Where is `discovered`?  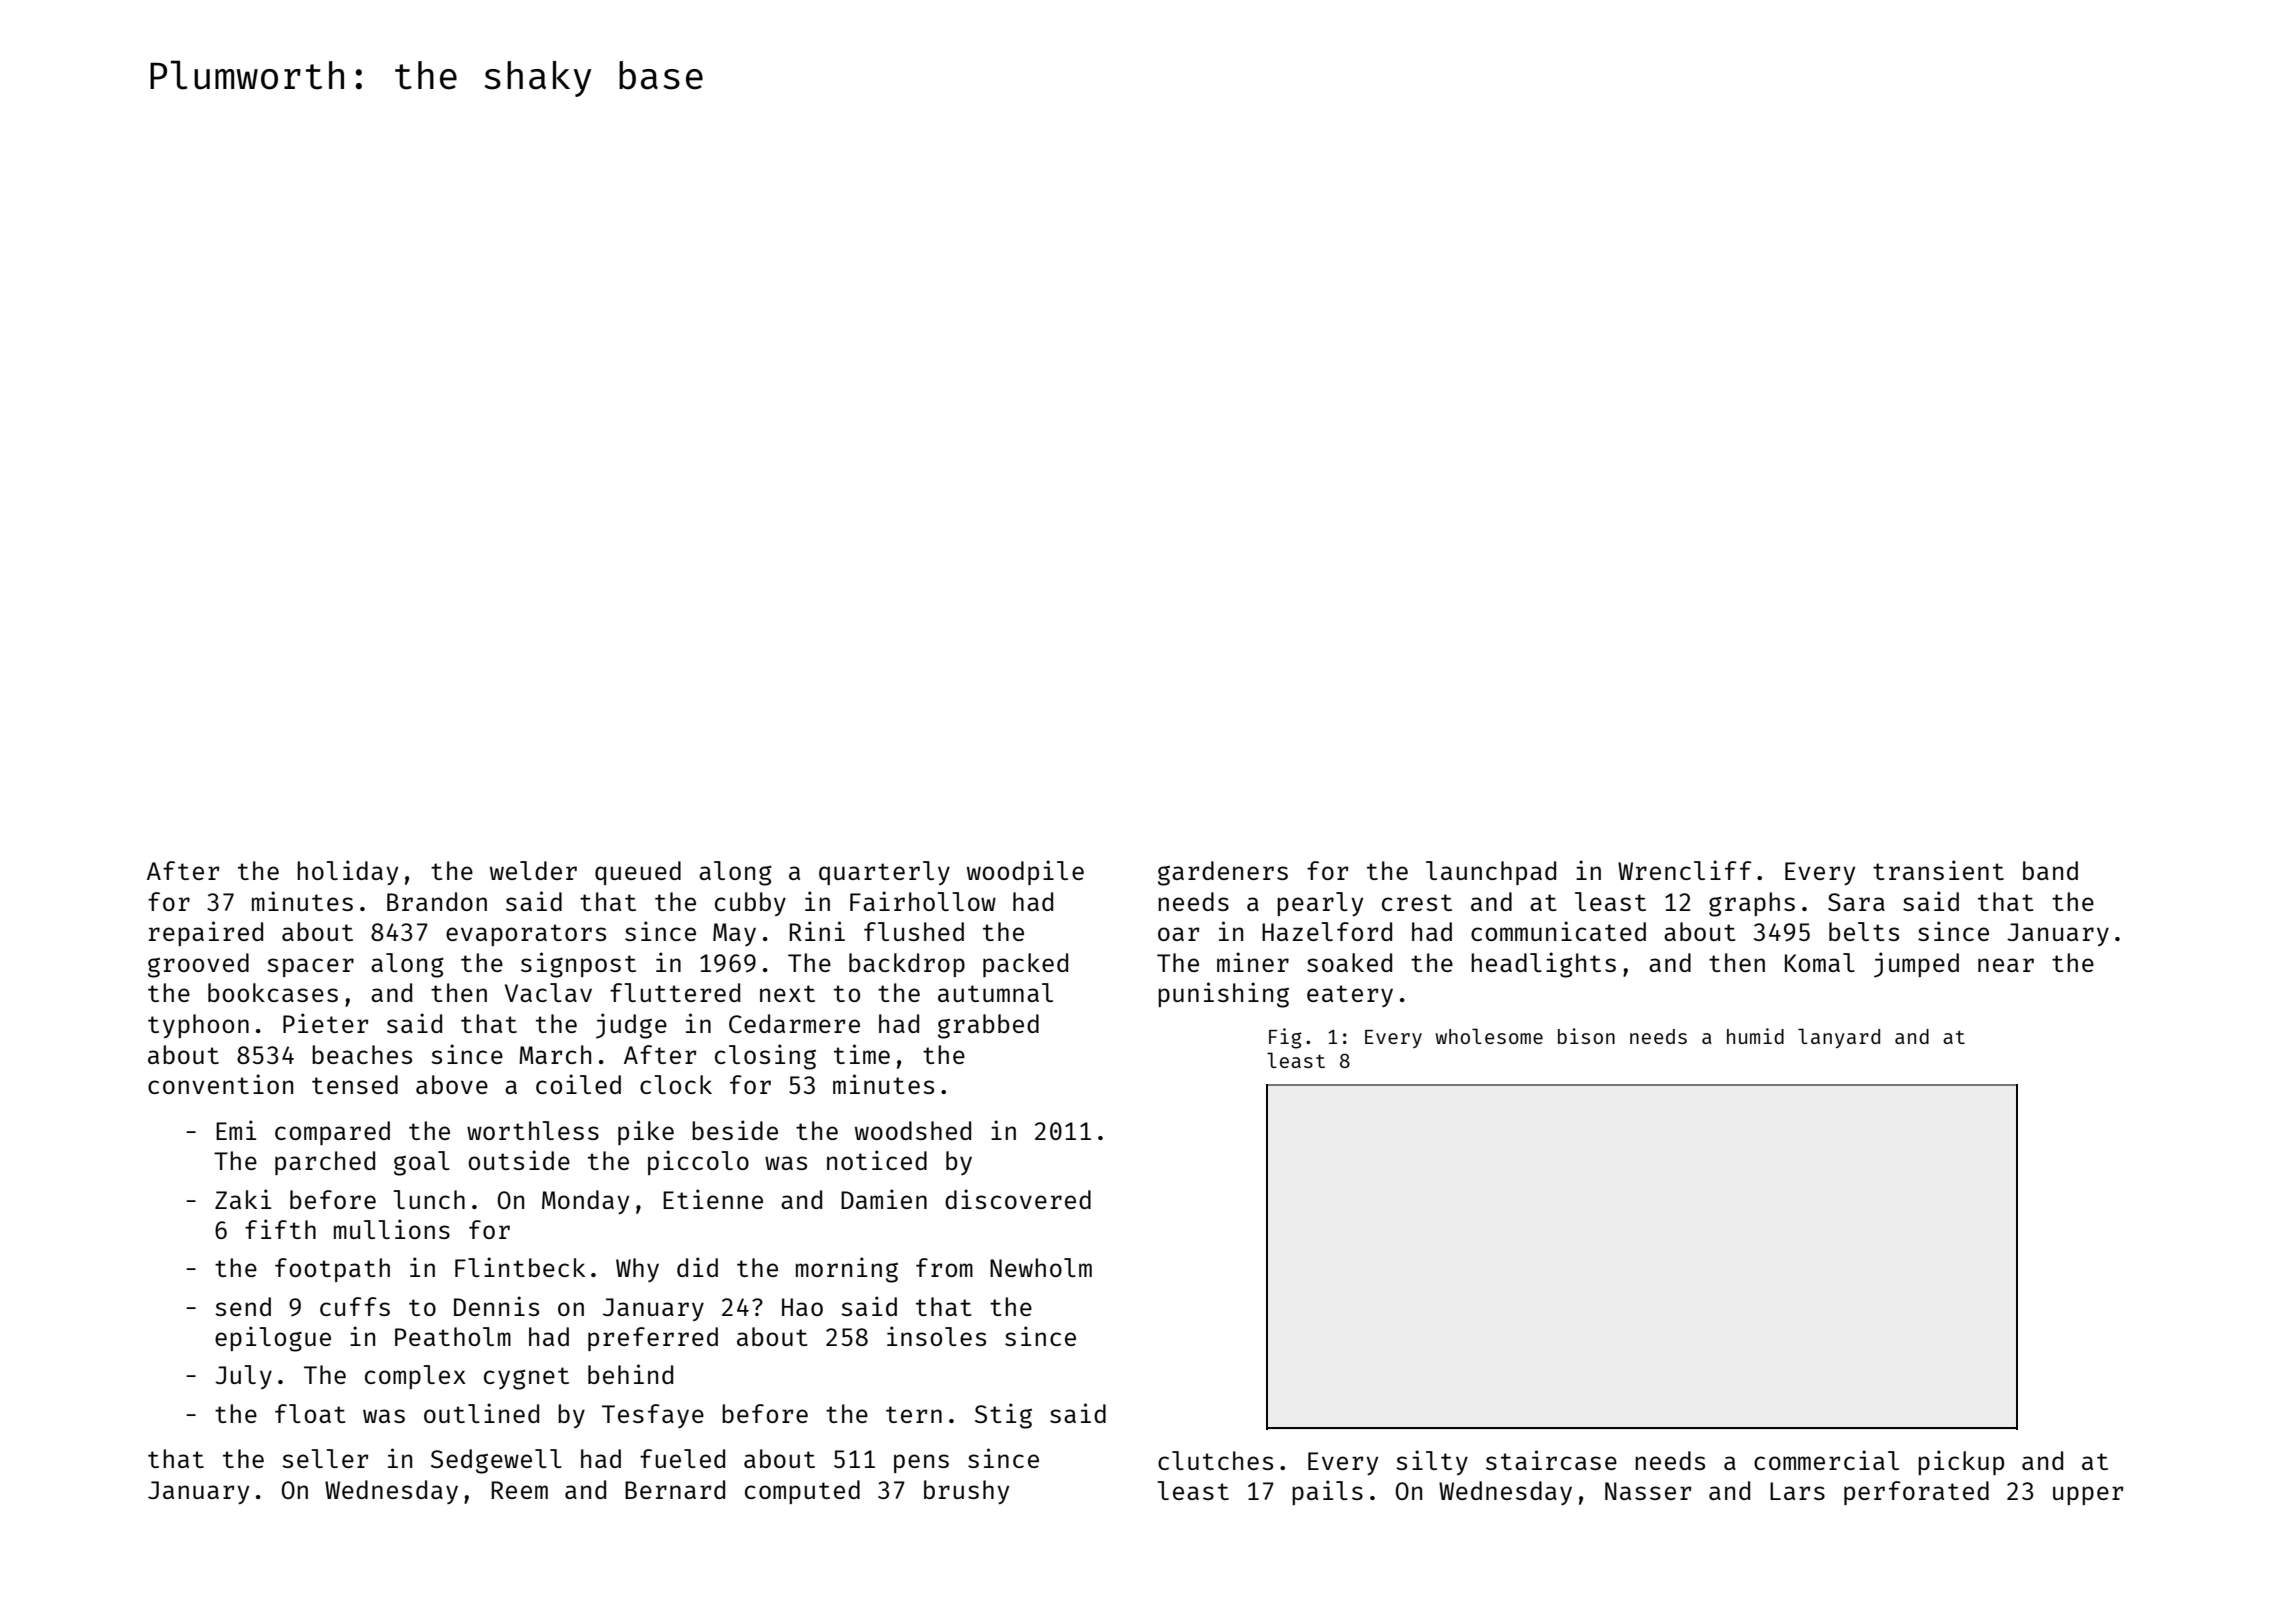 discovered is located at coordinates (1018, 1199).
